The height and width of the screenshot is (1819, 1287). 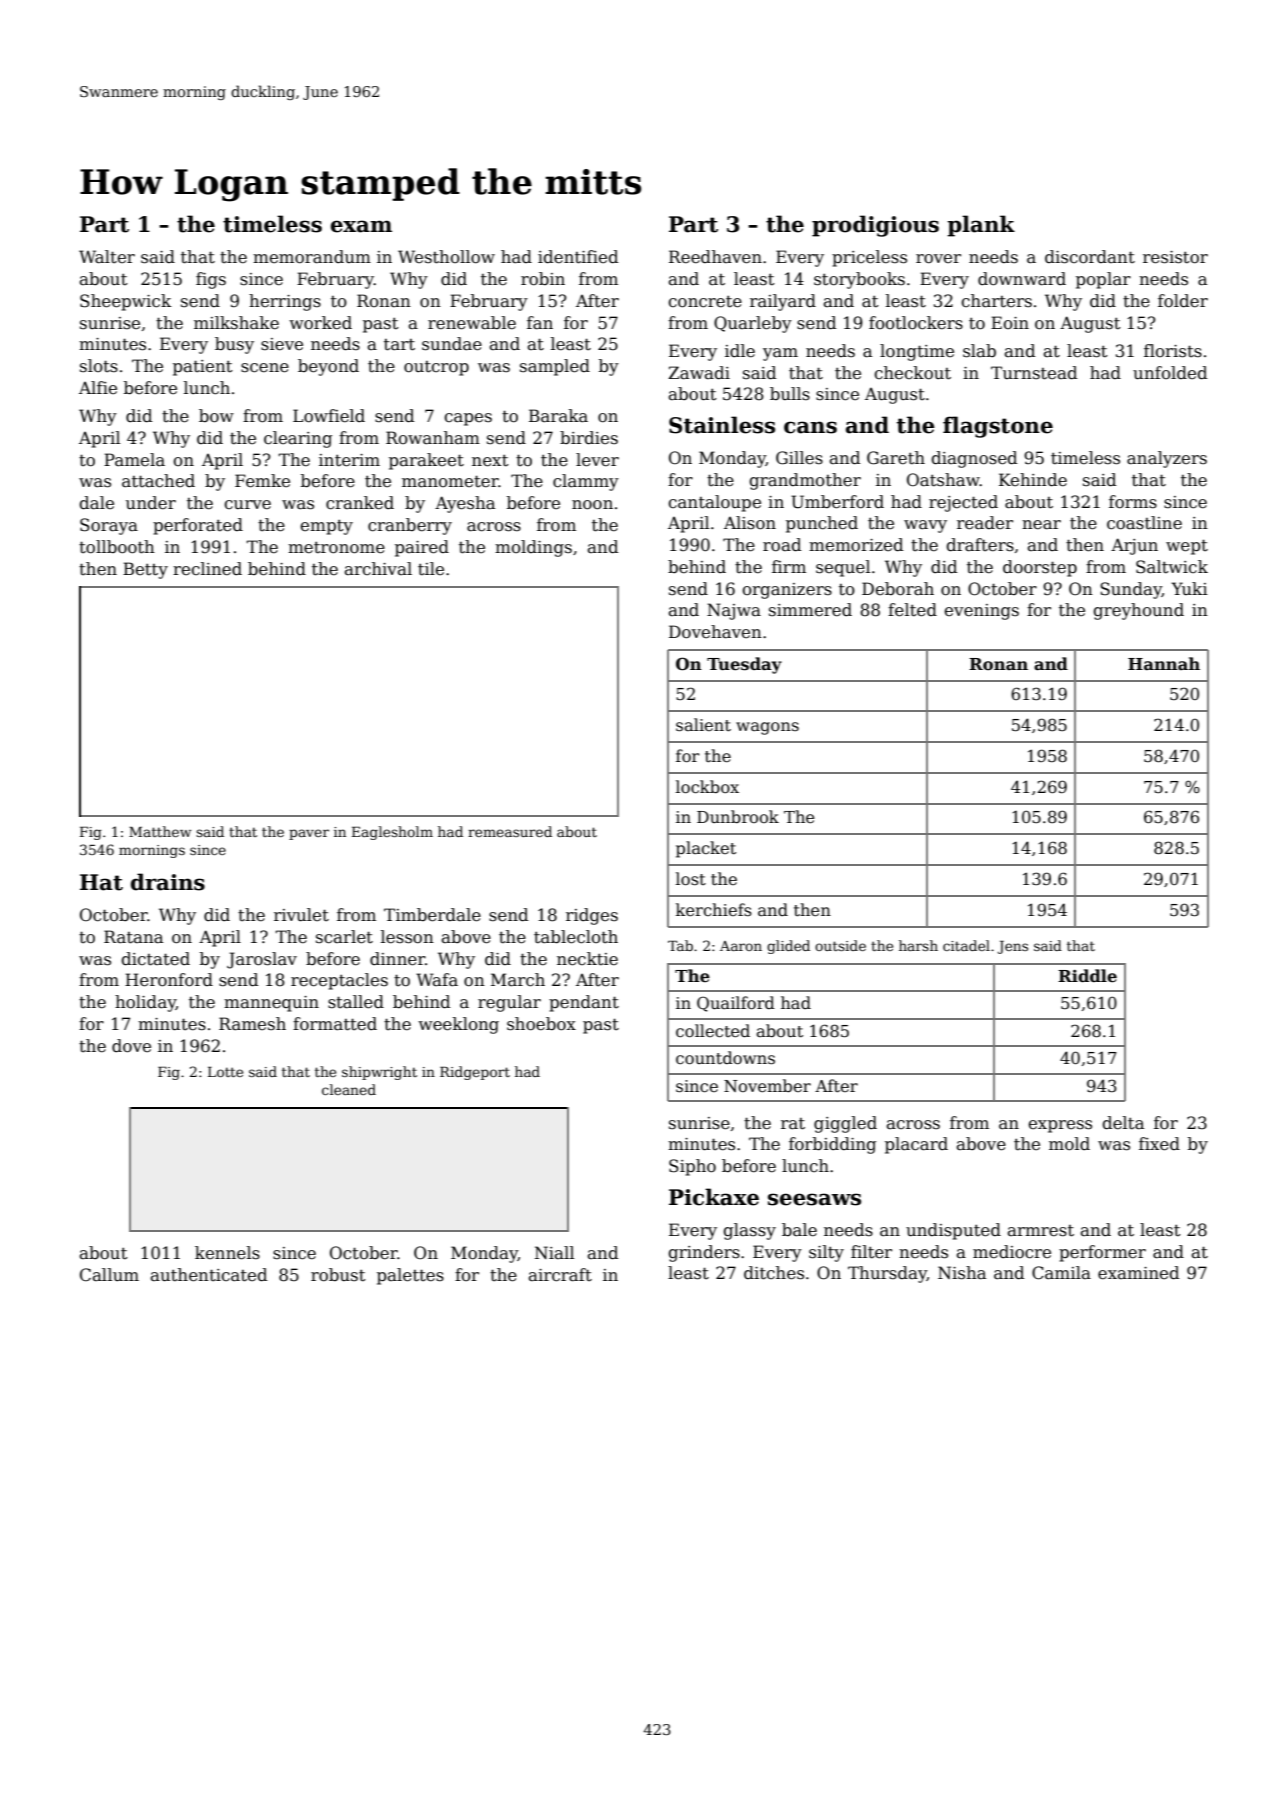 What do you see at coordinates (145, 1003) in the screenshot?
I see `holiday` at bounding box center [145, 1003].
